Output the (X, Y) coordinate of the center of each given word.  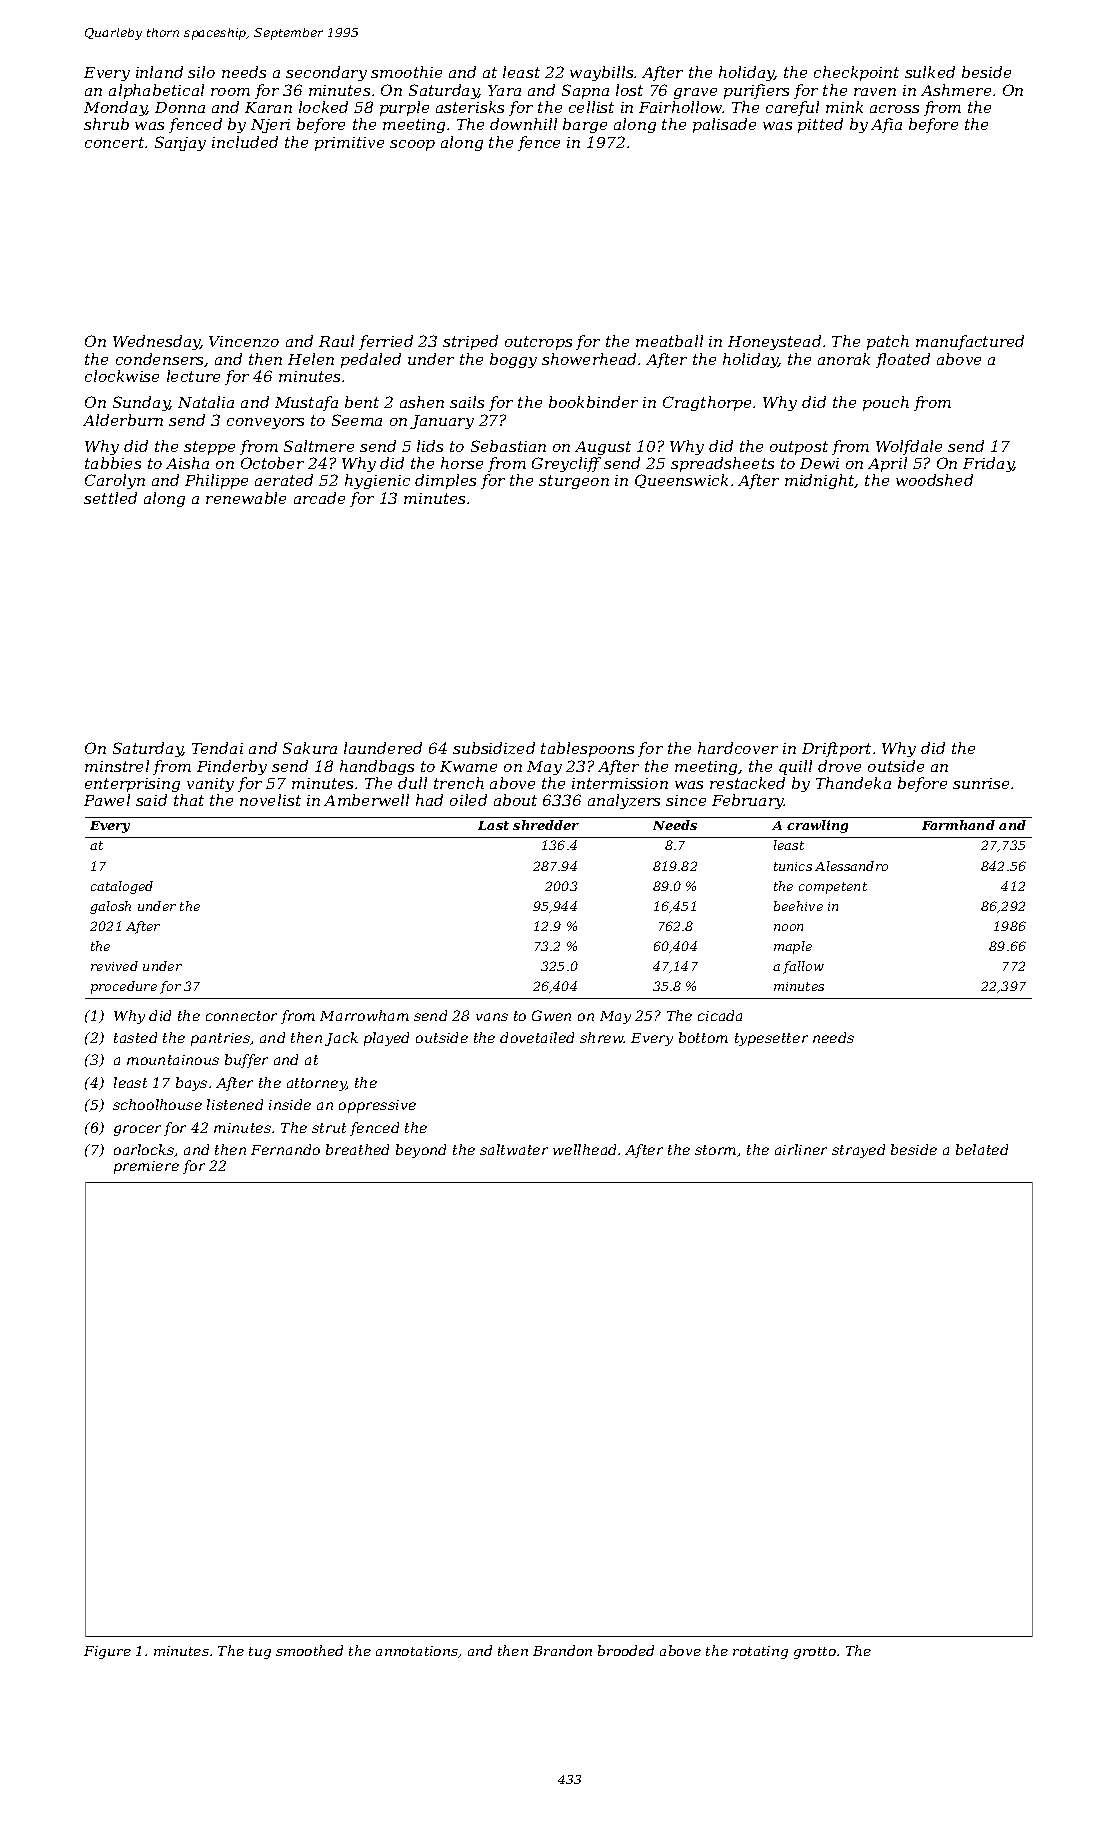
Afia (886, 125)
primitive (349, 144)
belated (982, 1149)
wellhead (584, 1149)
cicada (720, 1015)
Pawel (107, 800)
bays (191, 1084)
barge (585, 125)
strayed (858, 1151)
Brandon (562, 1650)
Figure (107, 1652)
